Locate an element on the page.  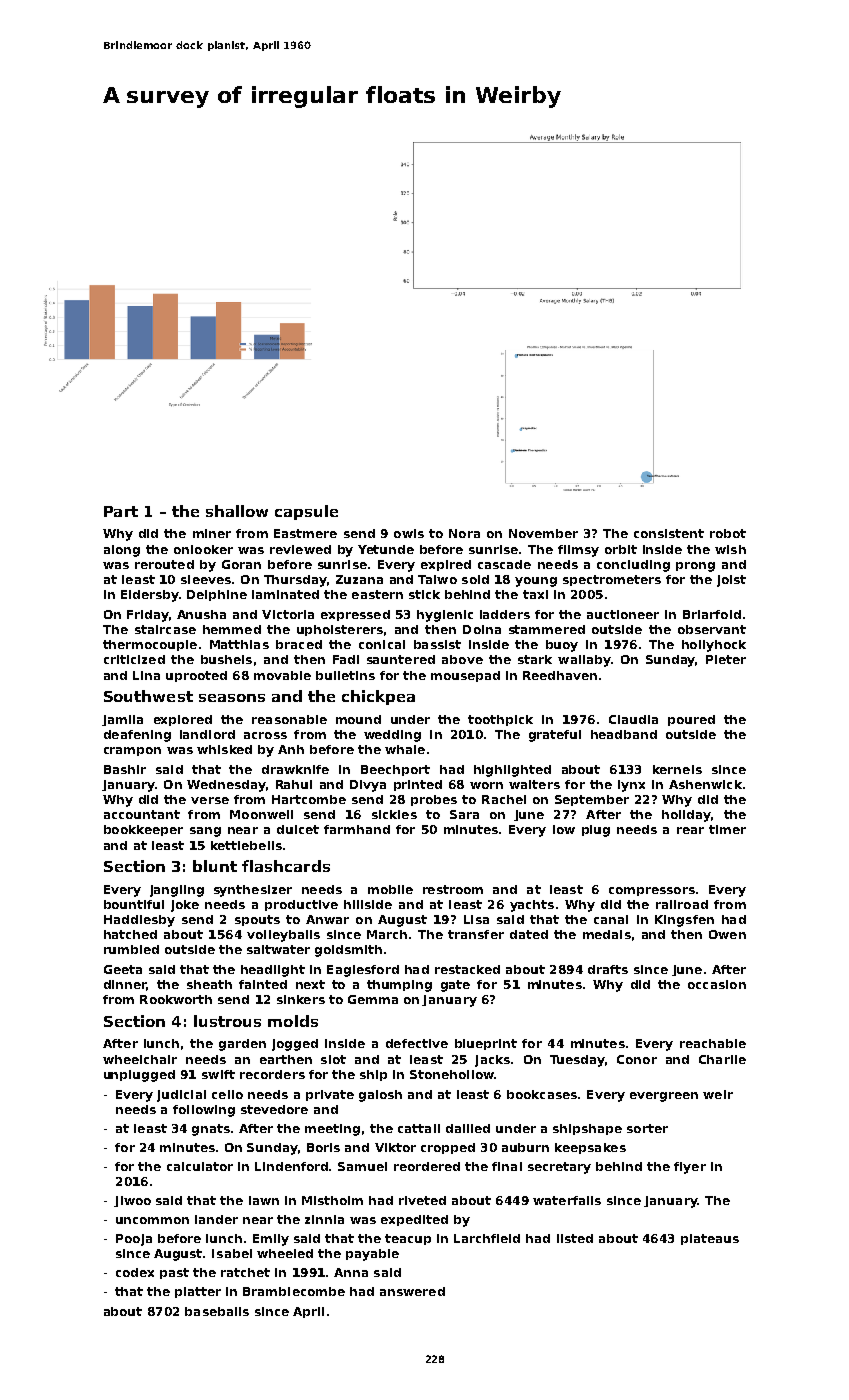
capsule is located at coordinates (306, 512).
